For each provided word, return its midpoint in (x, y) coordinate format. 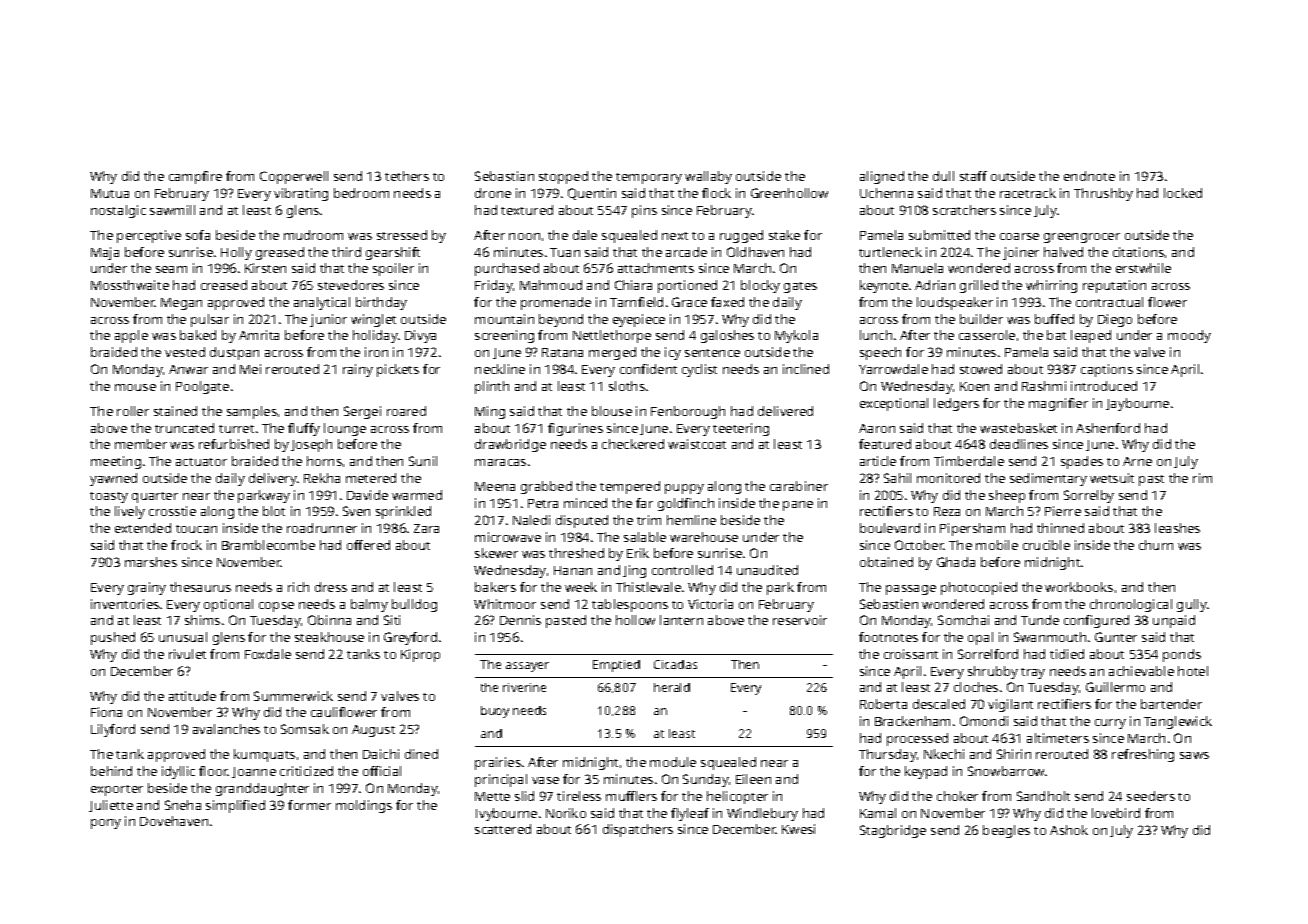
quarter (155, 497)
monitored (948, 478)
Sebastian (504, 176)
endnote (1089, 176)
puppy (684, 489)
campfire (195, 177)
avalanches (226, 729)
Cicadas (675, 664)
